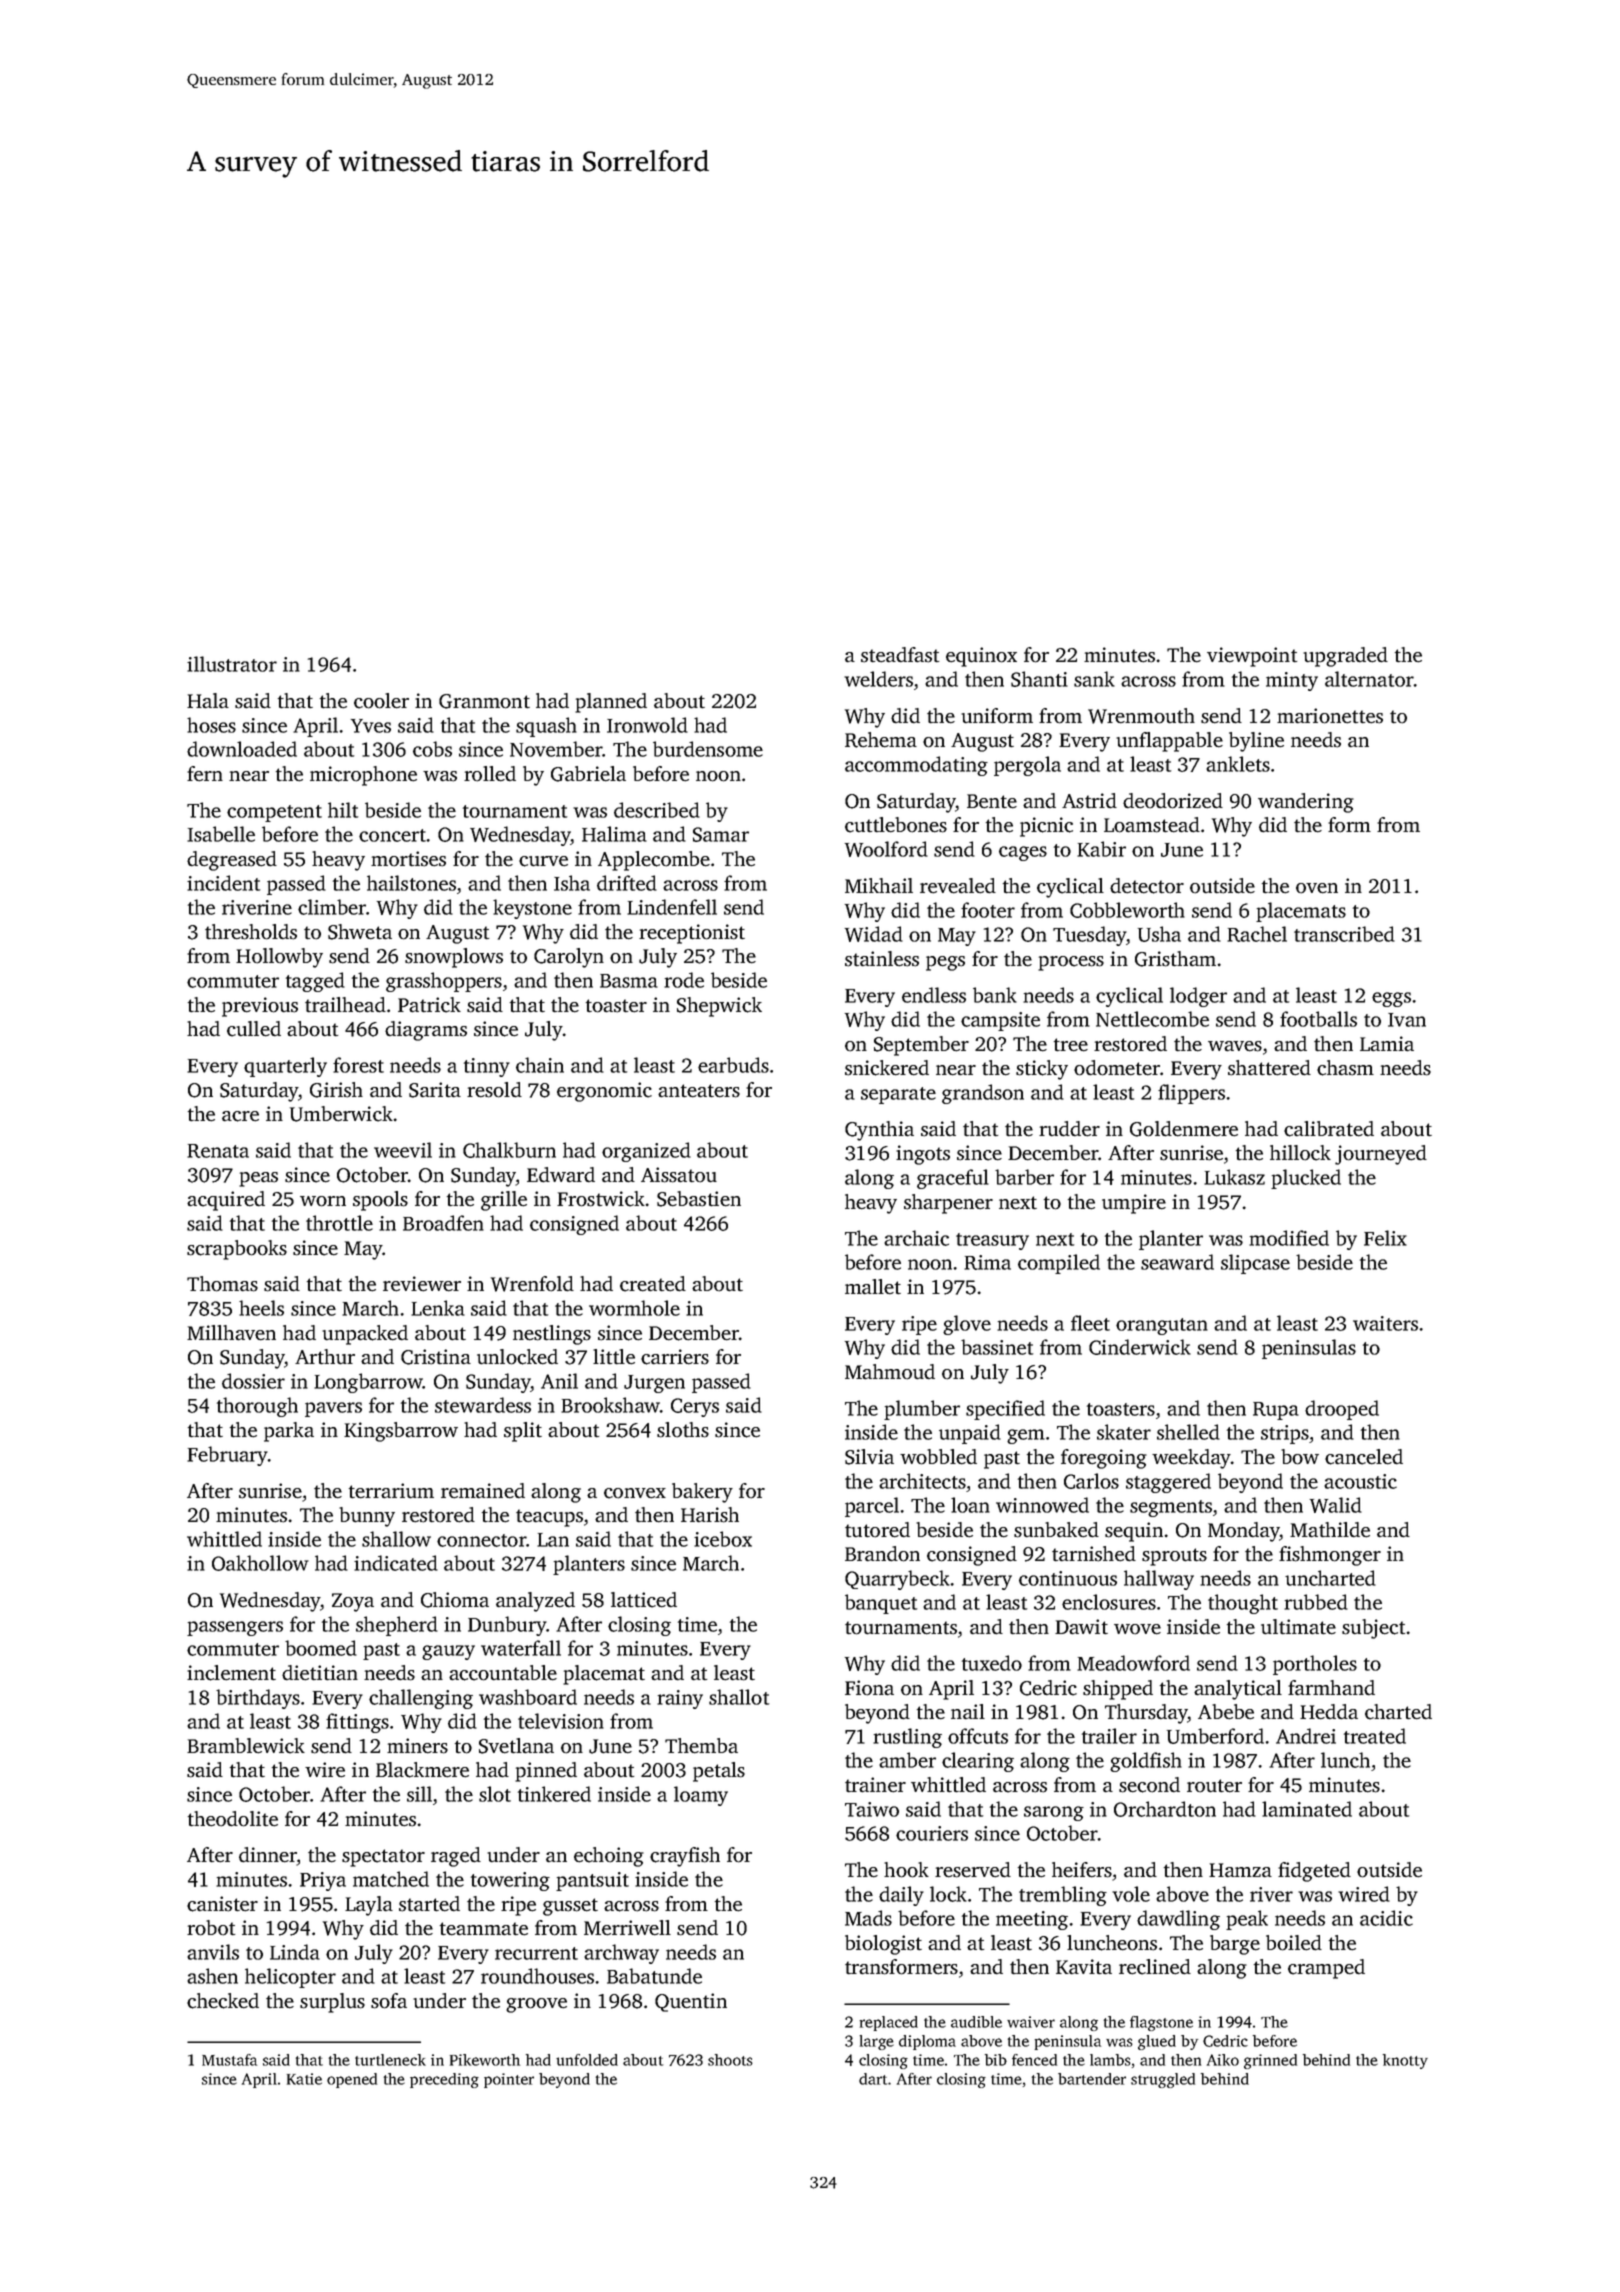  Describe the element at coordinates (699, 1091) in the image. I see `anteaters` at that location.
